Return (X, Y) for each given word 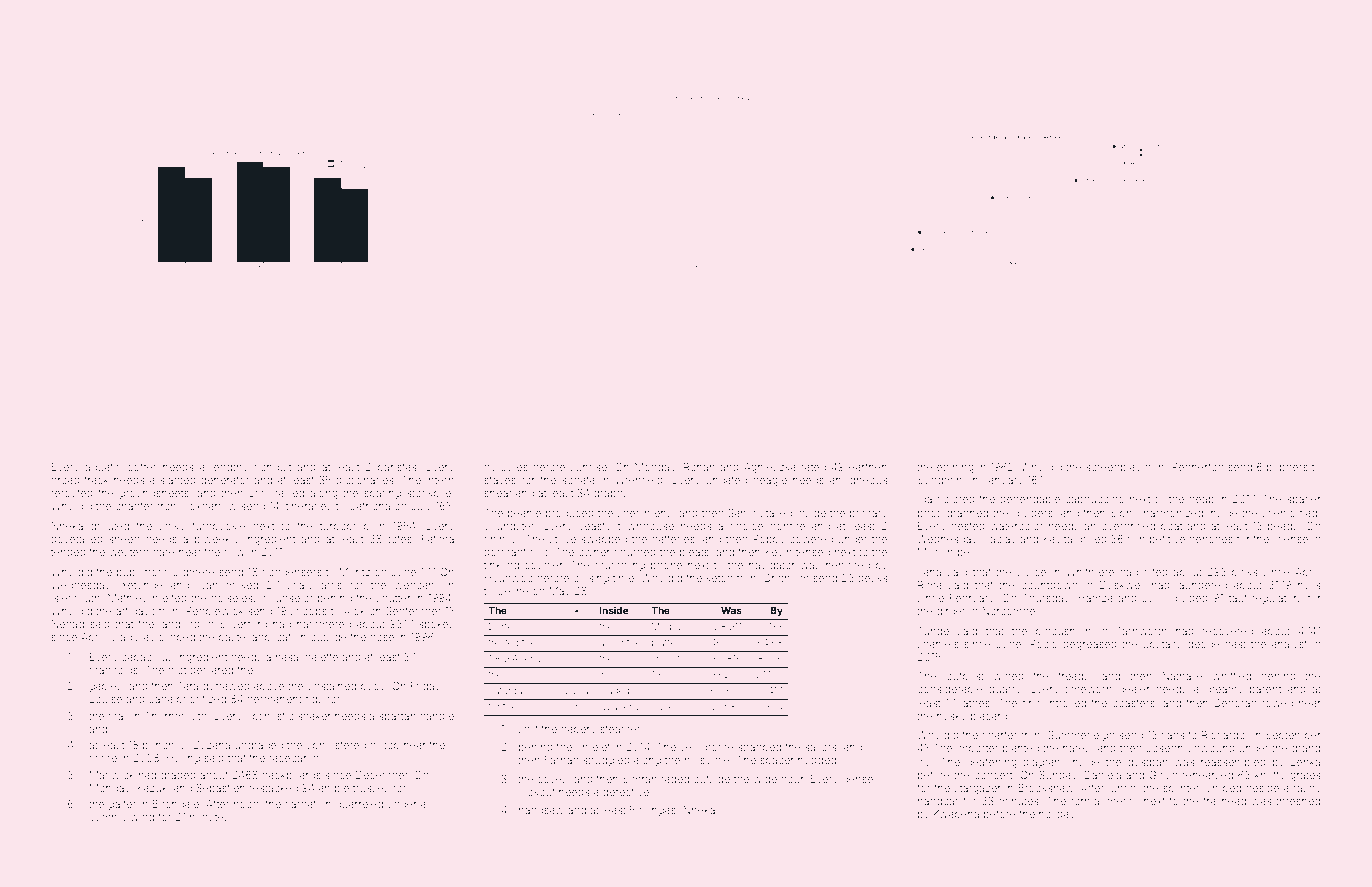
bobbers (1287, 467)
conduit (272, 467)
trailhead (1225, 801)
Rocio (1044, 644)
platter (665, 643)
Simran (640, 778)
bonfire (787, 525)
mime (103, 758)
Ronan (699, 467)
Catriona (369, 506)
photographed (953, 514)
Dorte (501, 626)
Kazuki (153, 788)
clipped (177, 638)
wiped (1008, 677)
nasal (288, 657)
